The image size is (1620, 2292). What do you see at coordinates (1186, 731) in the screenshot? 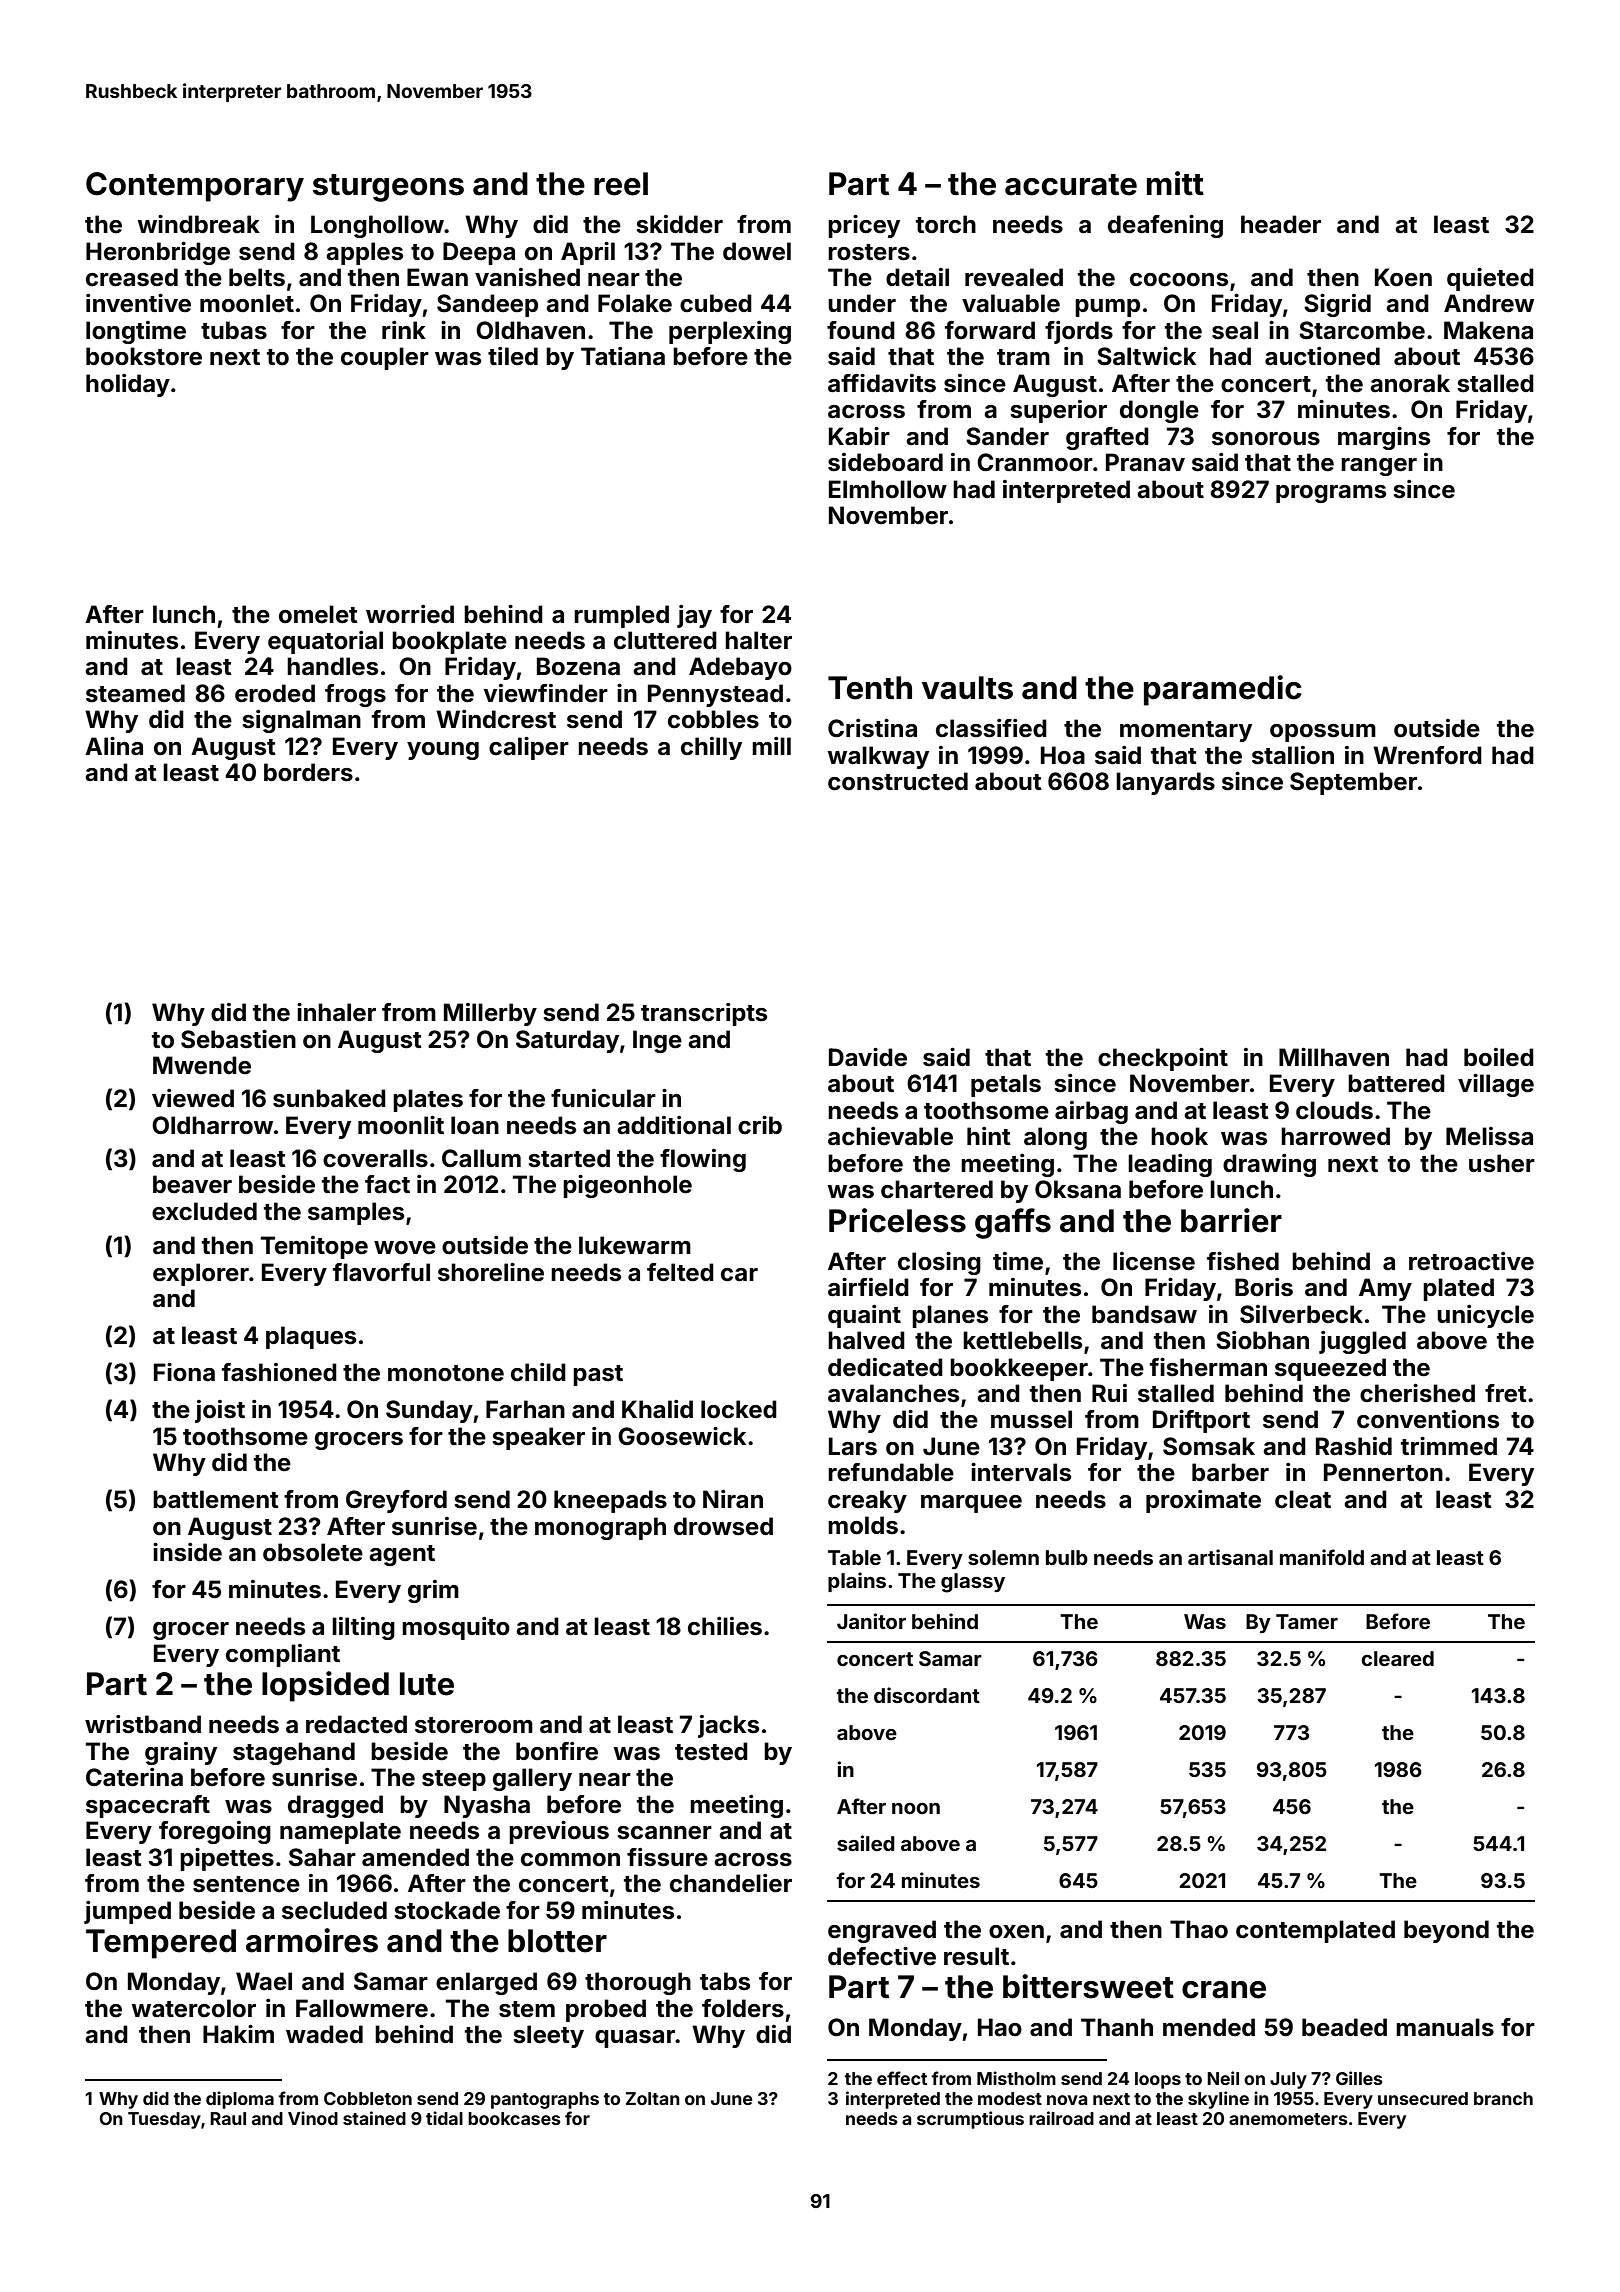
I see `momentary` at bounding box center [1186, 731].
